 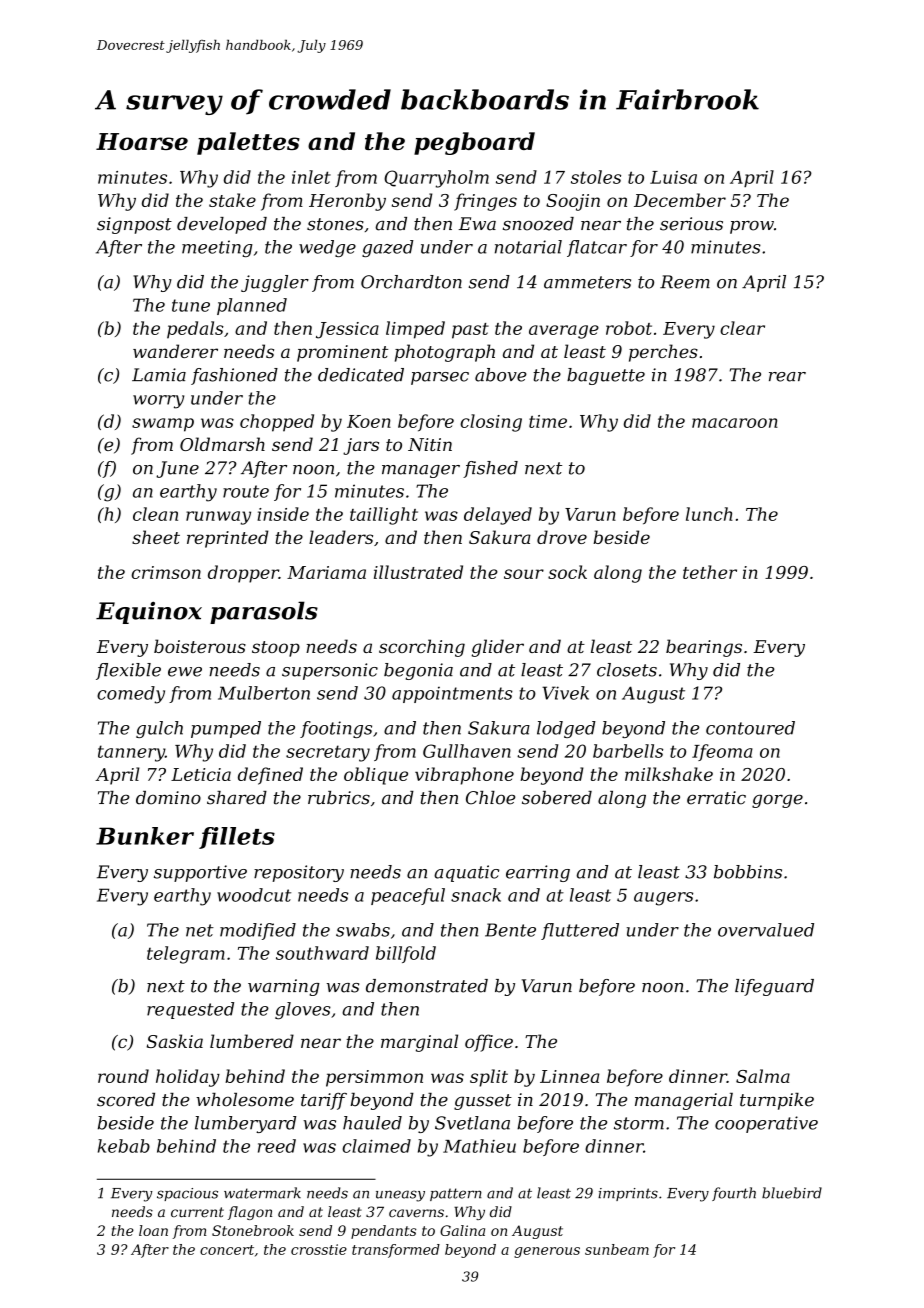 What do you see at coordinates (396, 1251) in the screenshot?
I see `transformed` at bounding box center [396, 1251].
